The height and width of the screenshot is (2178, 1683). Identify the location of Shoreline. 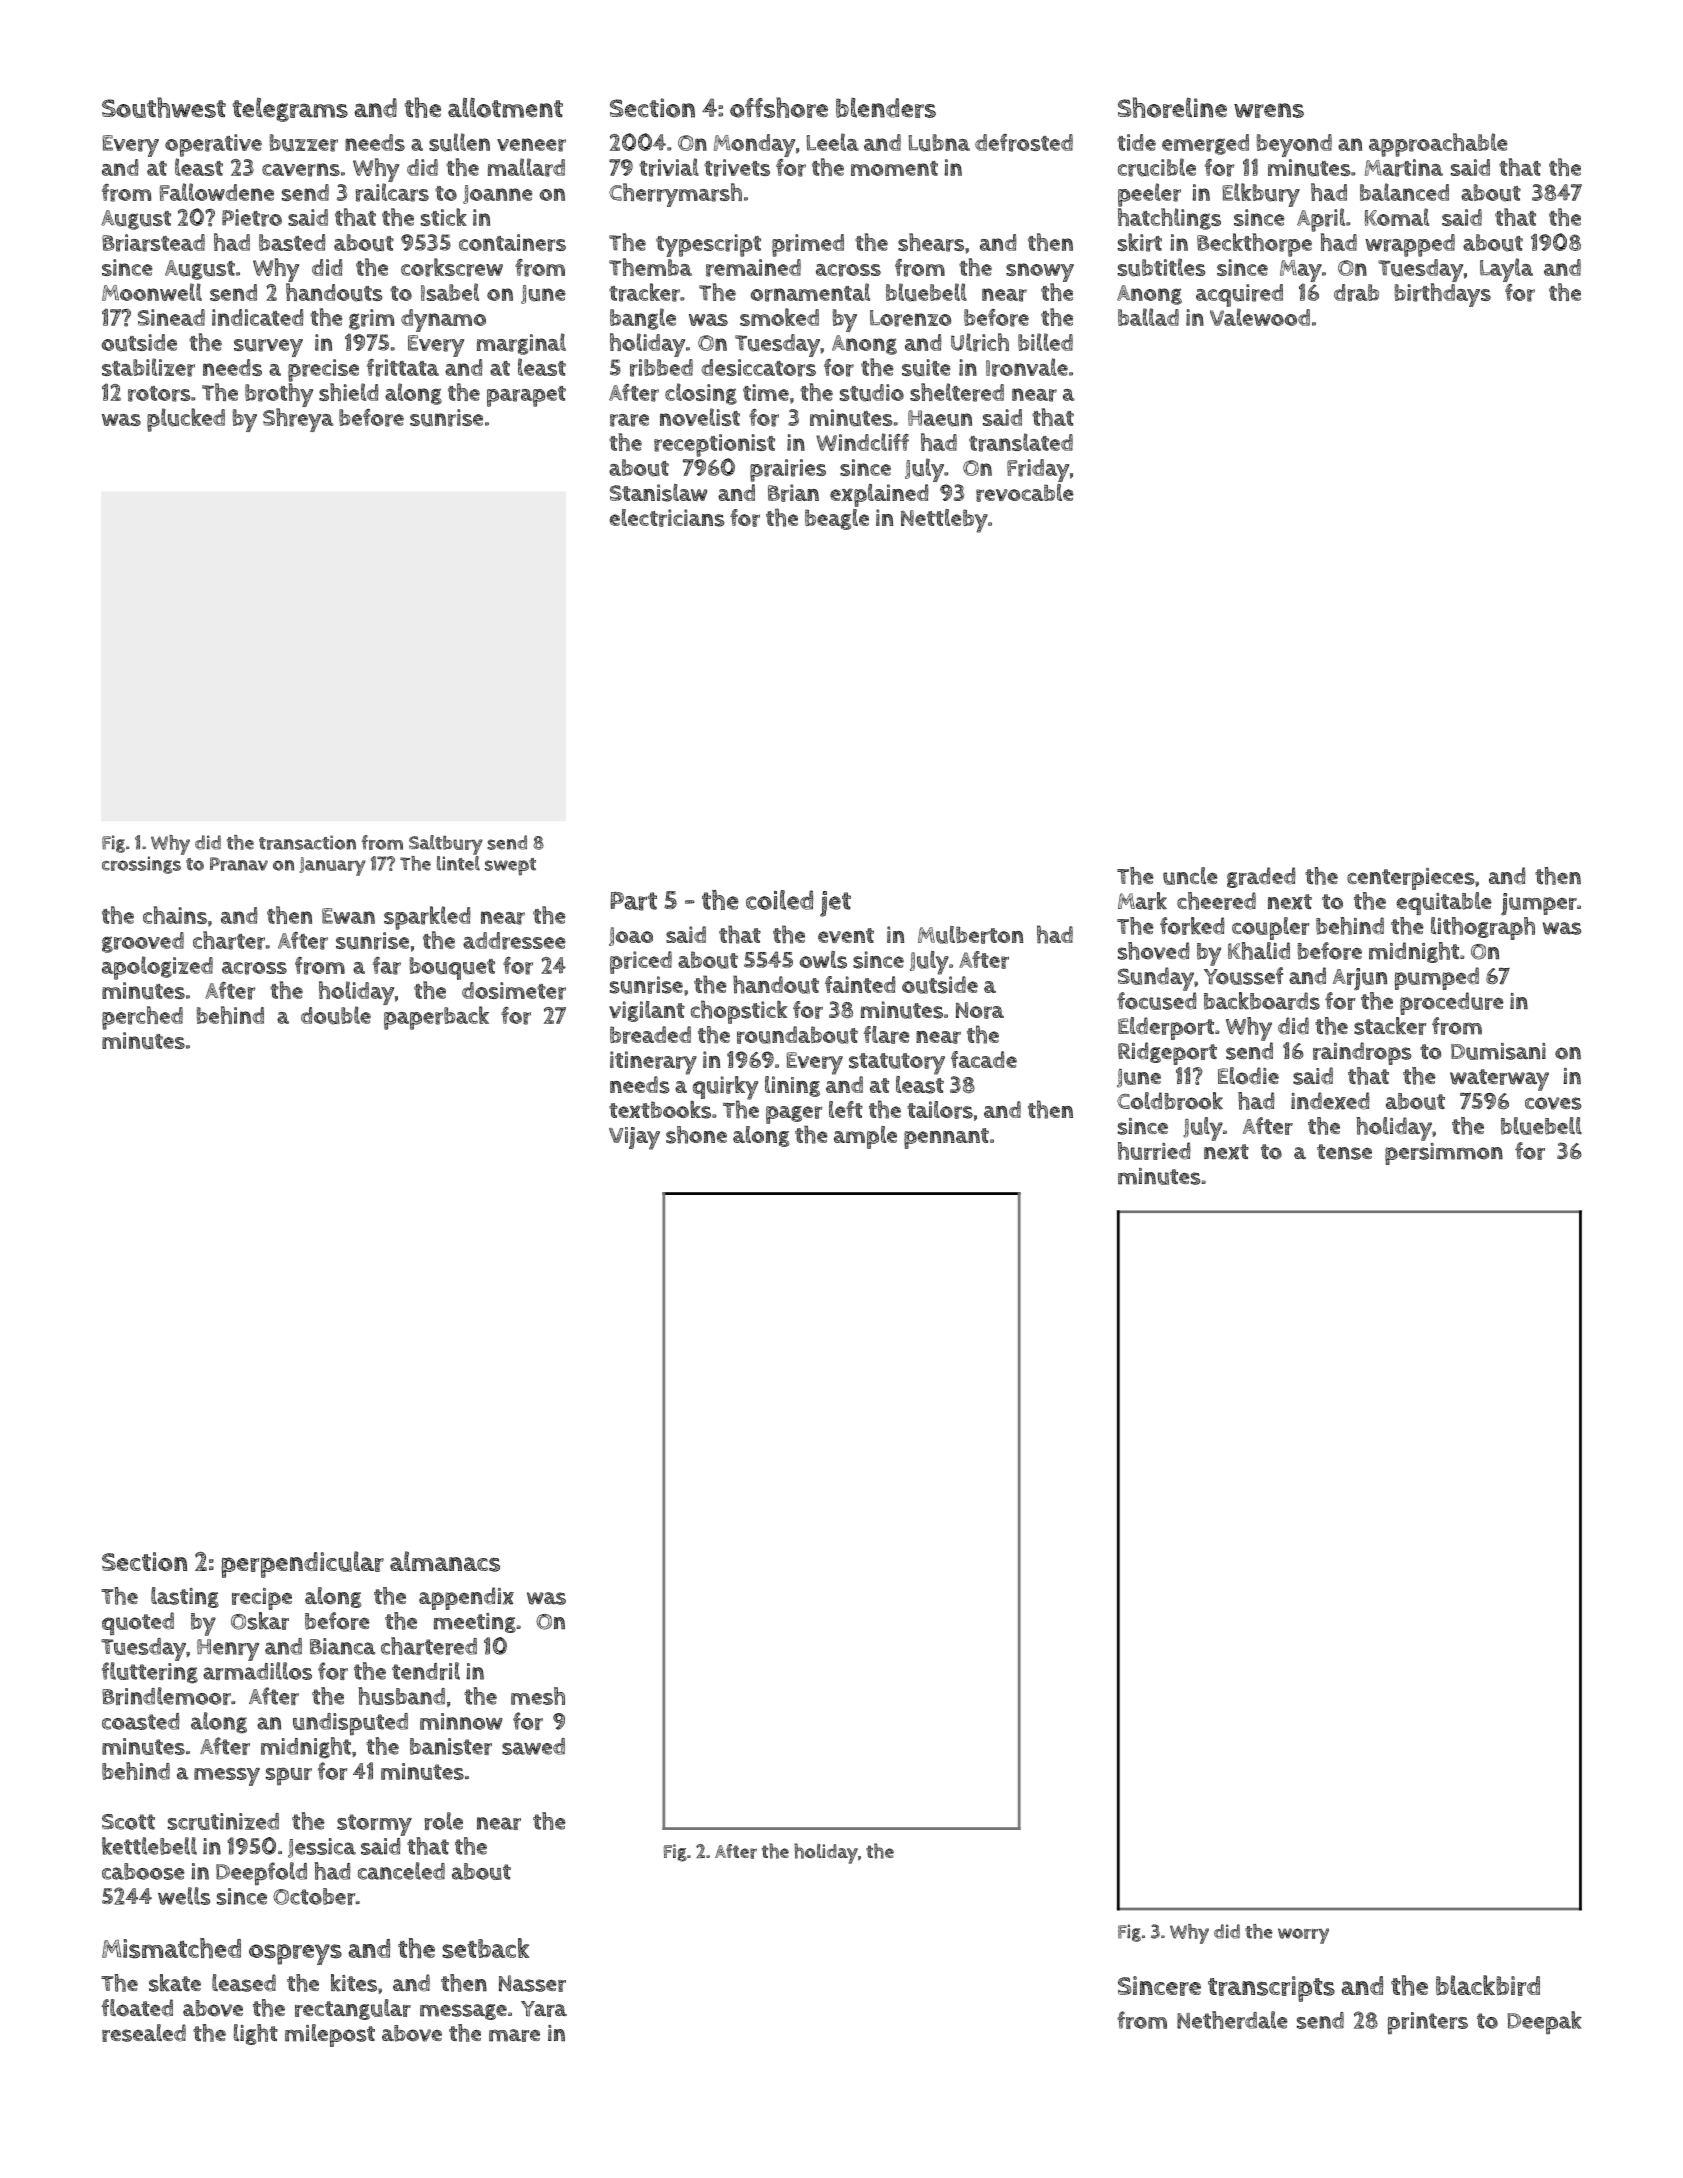
(1172, 107).
